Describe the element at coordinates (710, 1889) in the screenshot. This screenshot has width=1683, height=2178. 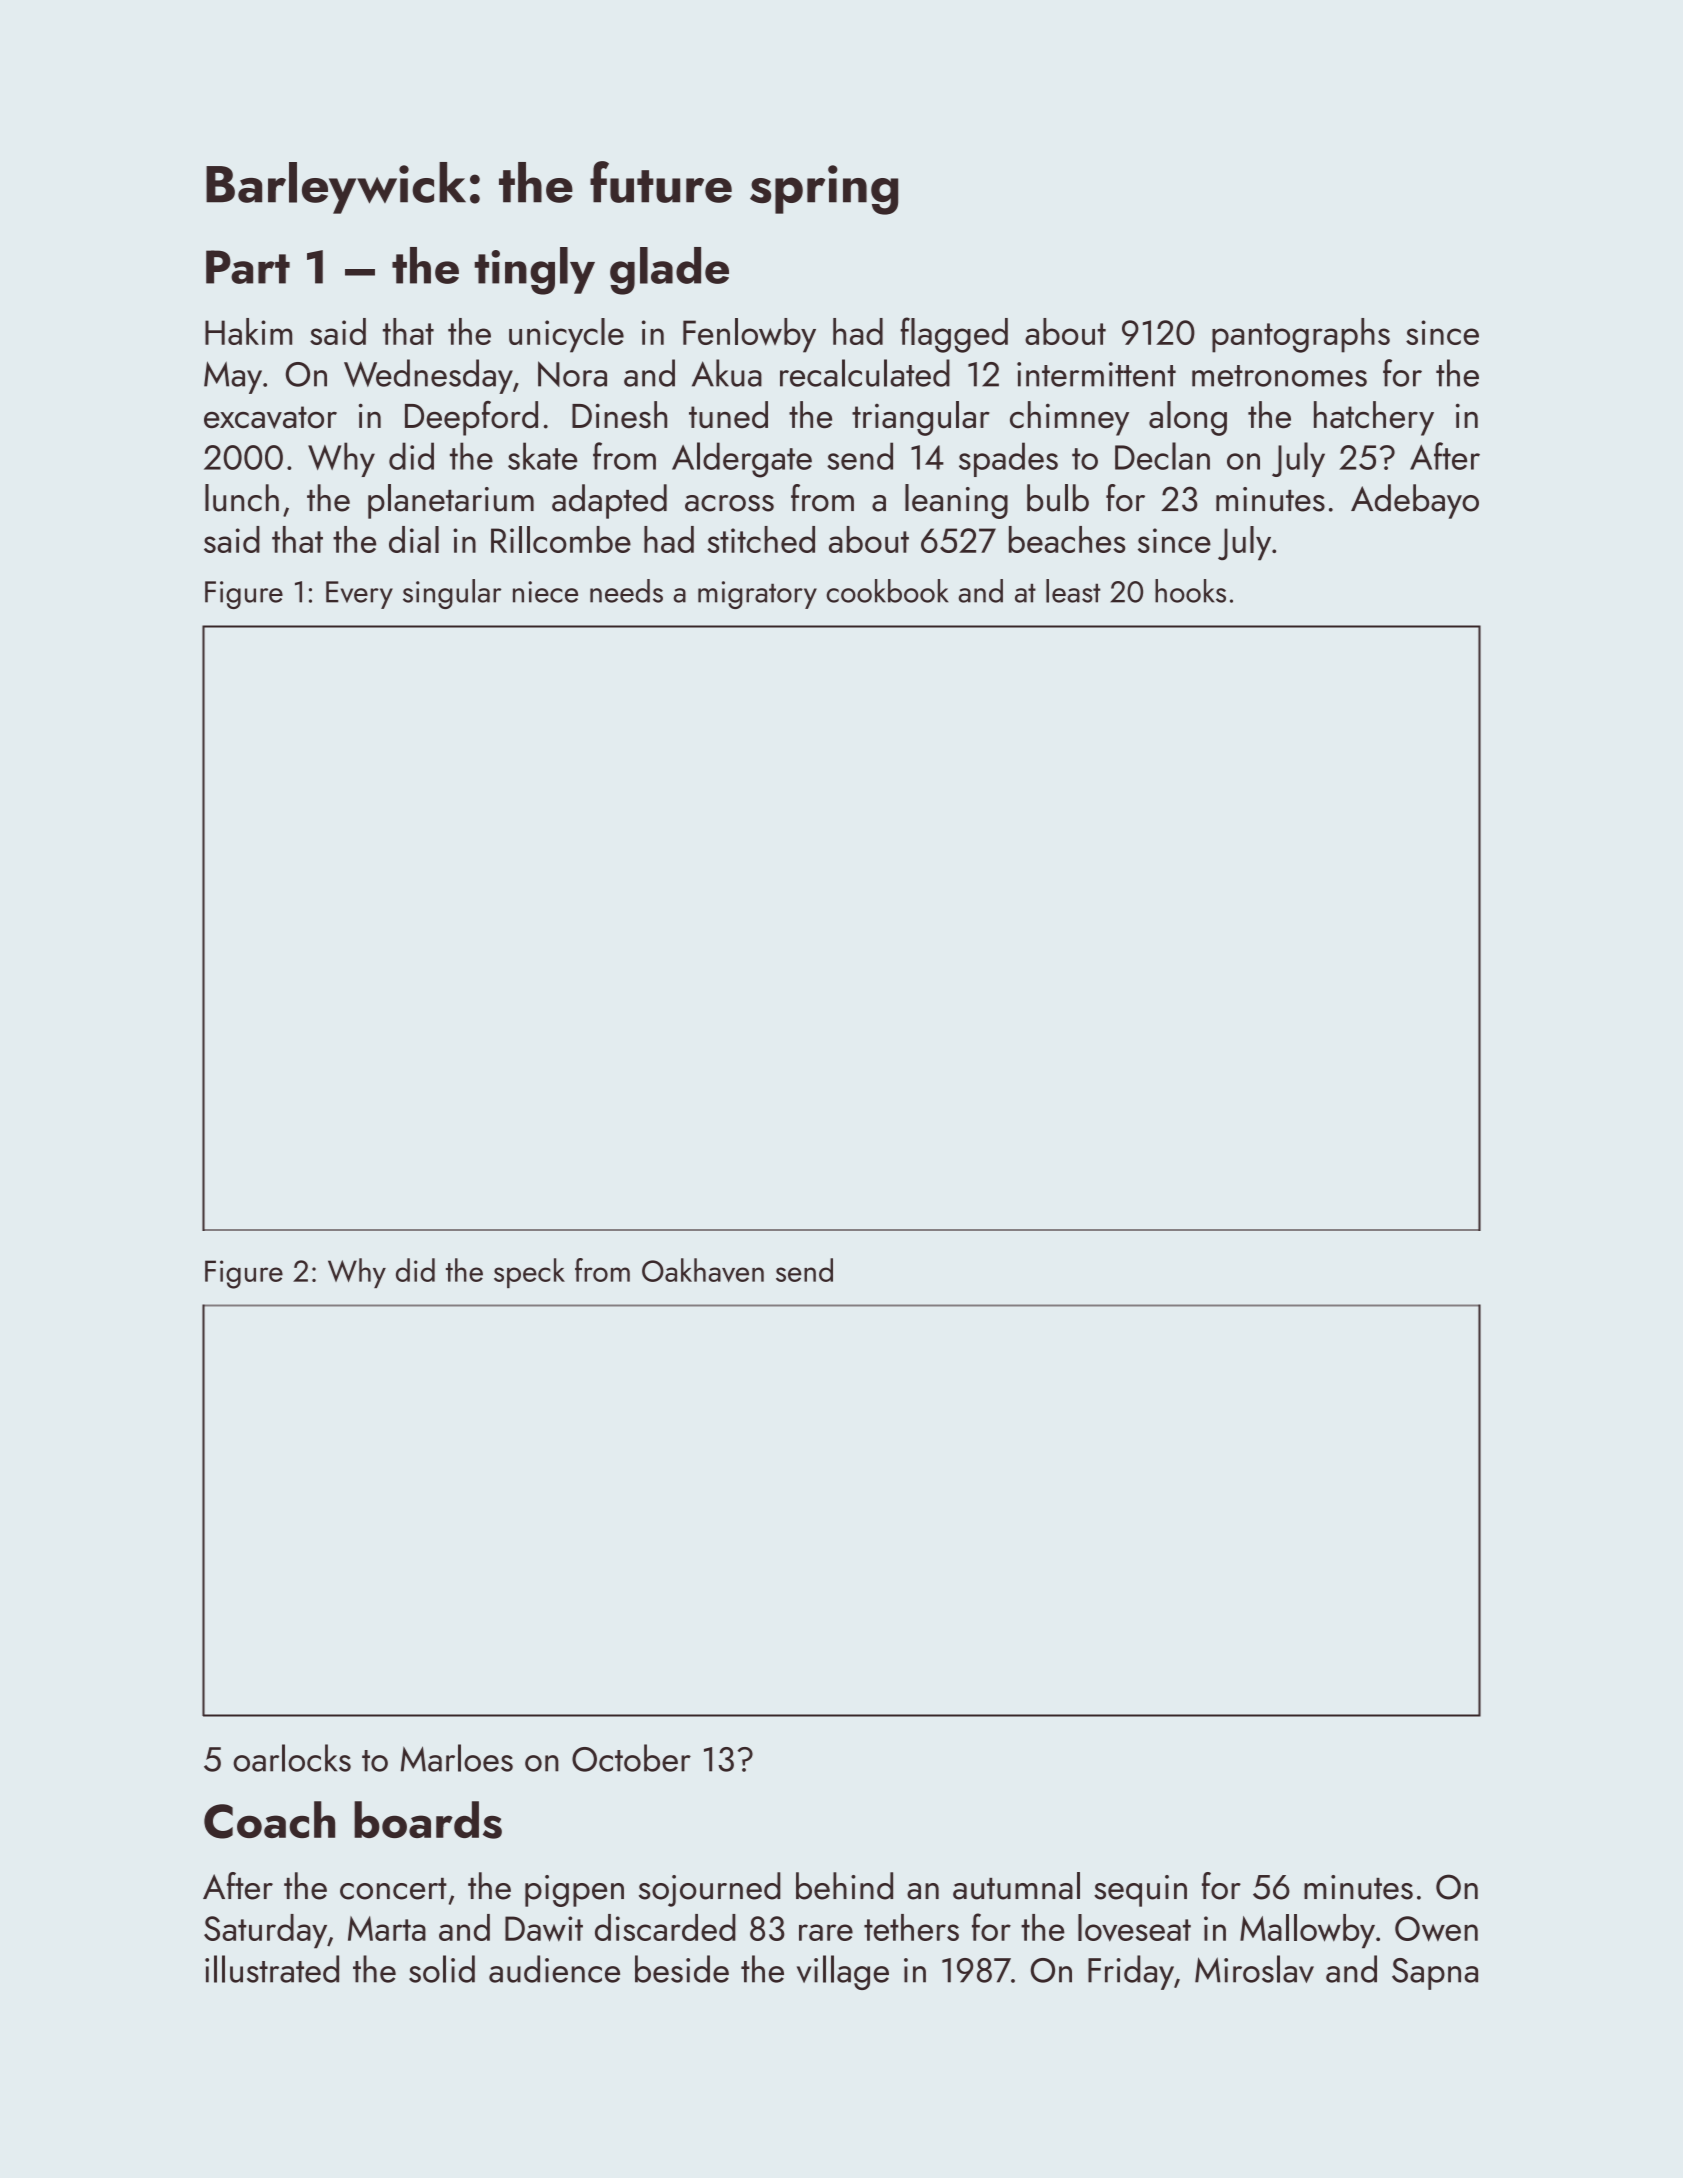
I see `sojourned` at that location.
